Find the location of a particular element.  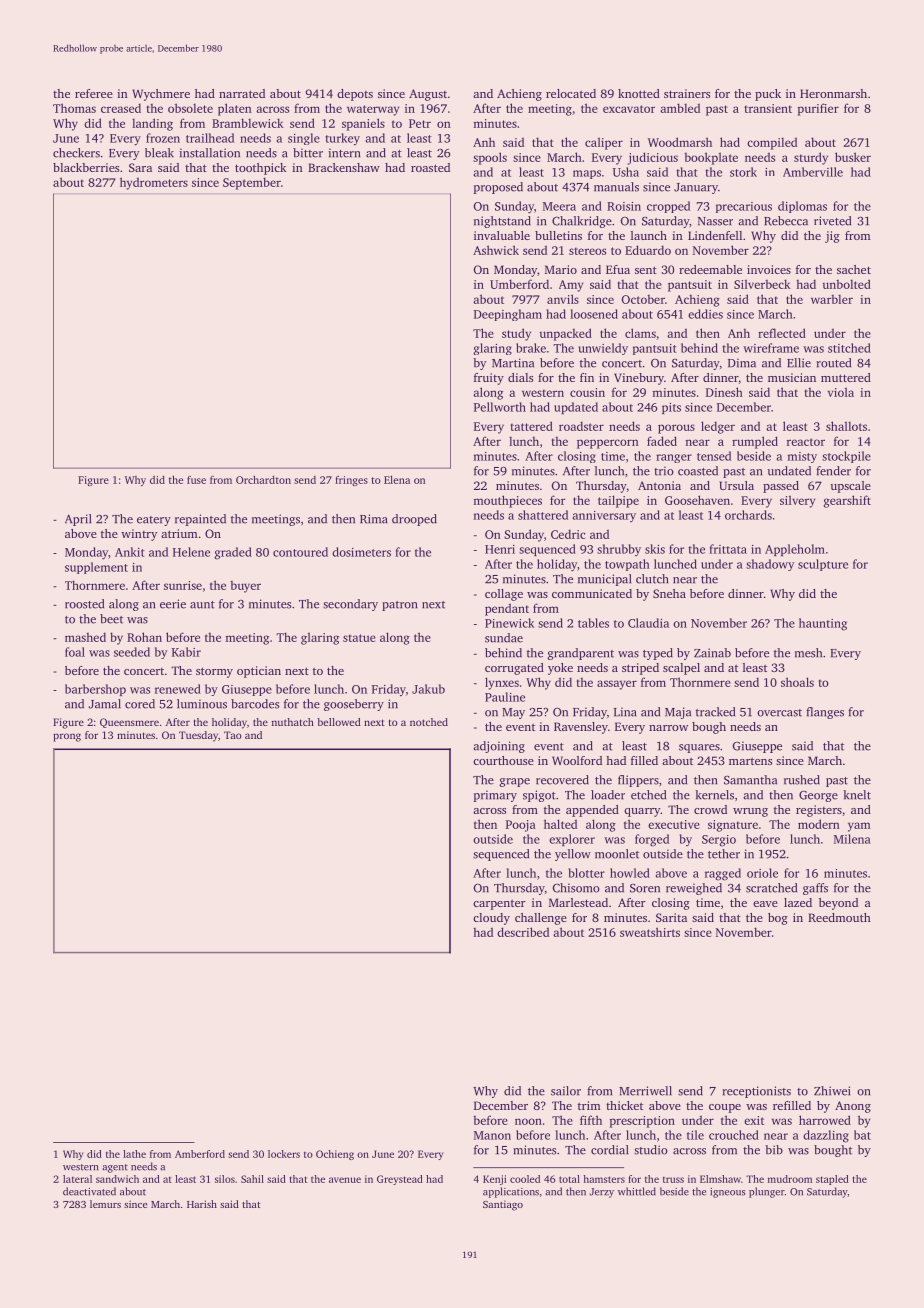

Harish is located at coordinates (202, 1204).
